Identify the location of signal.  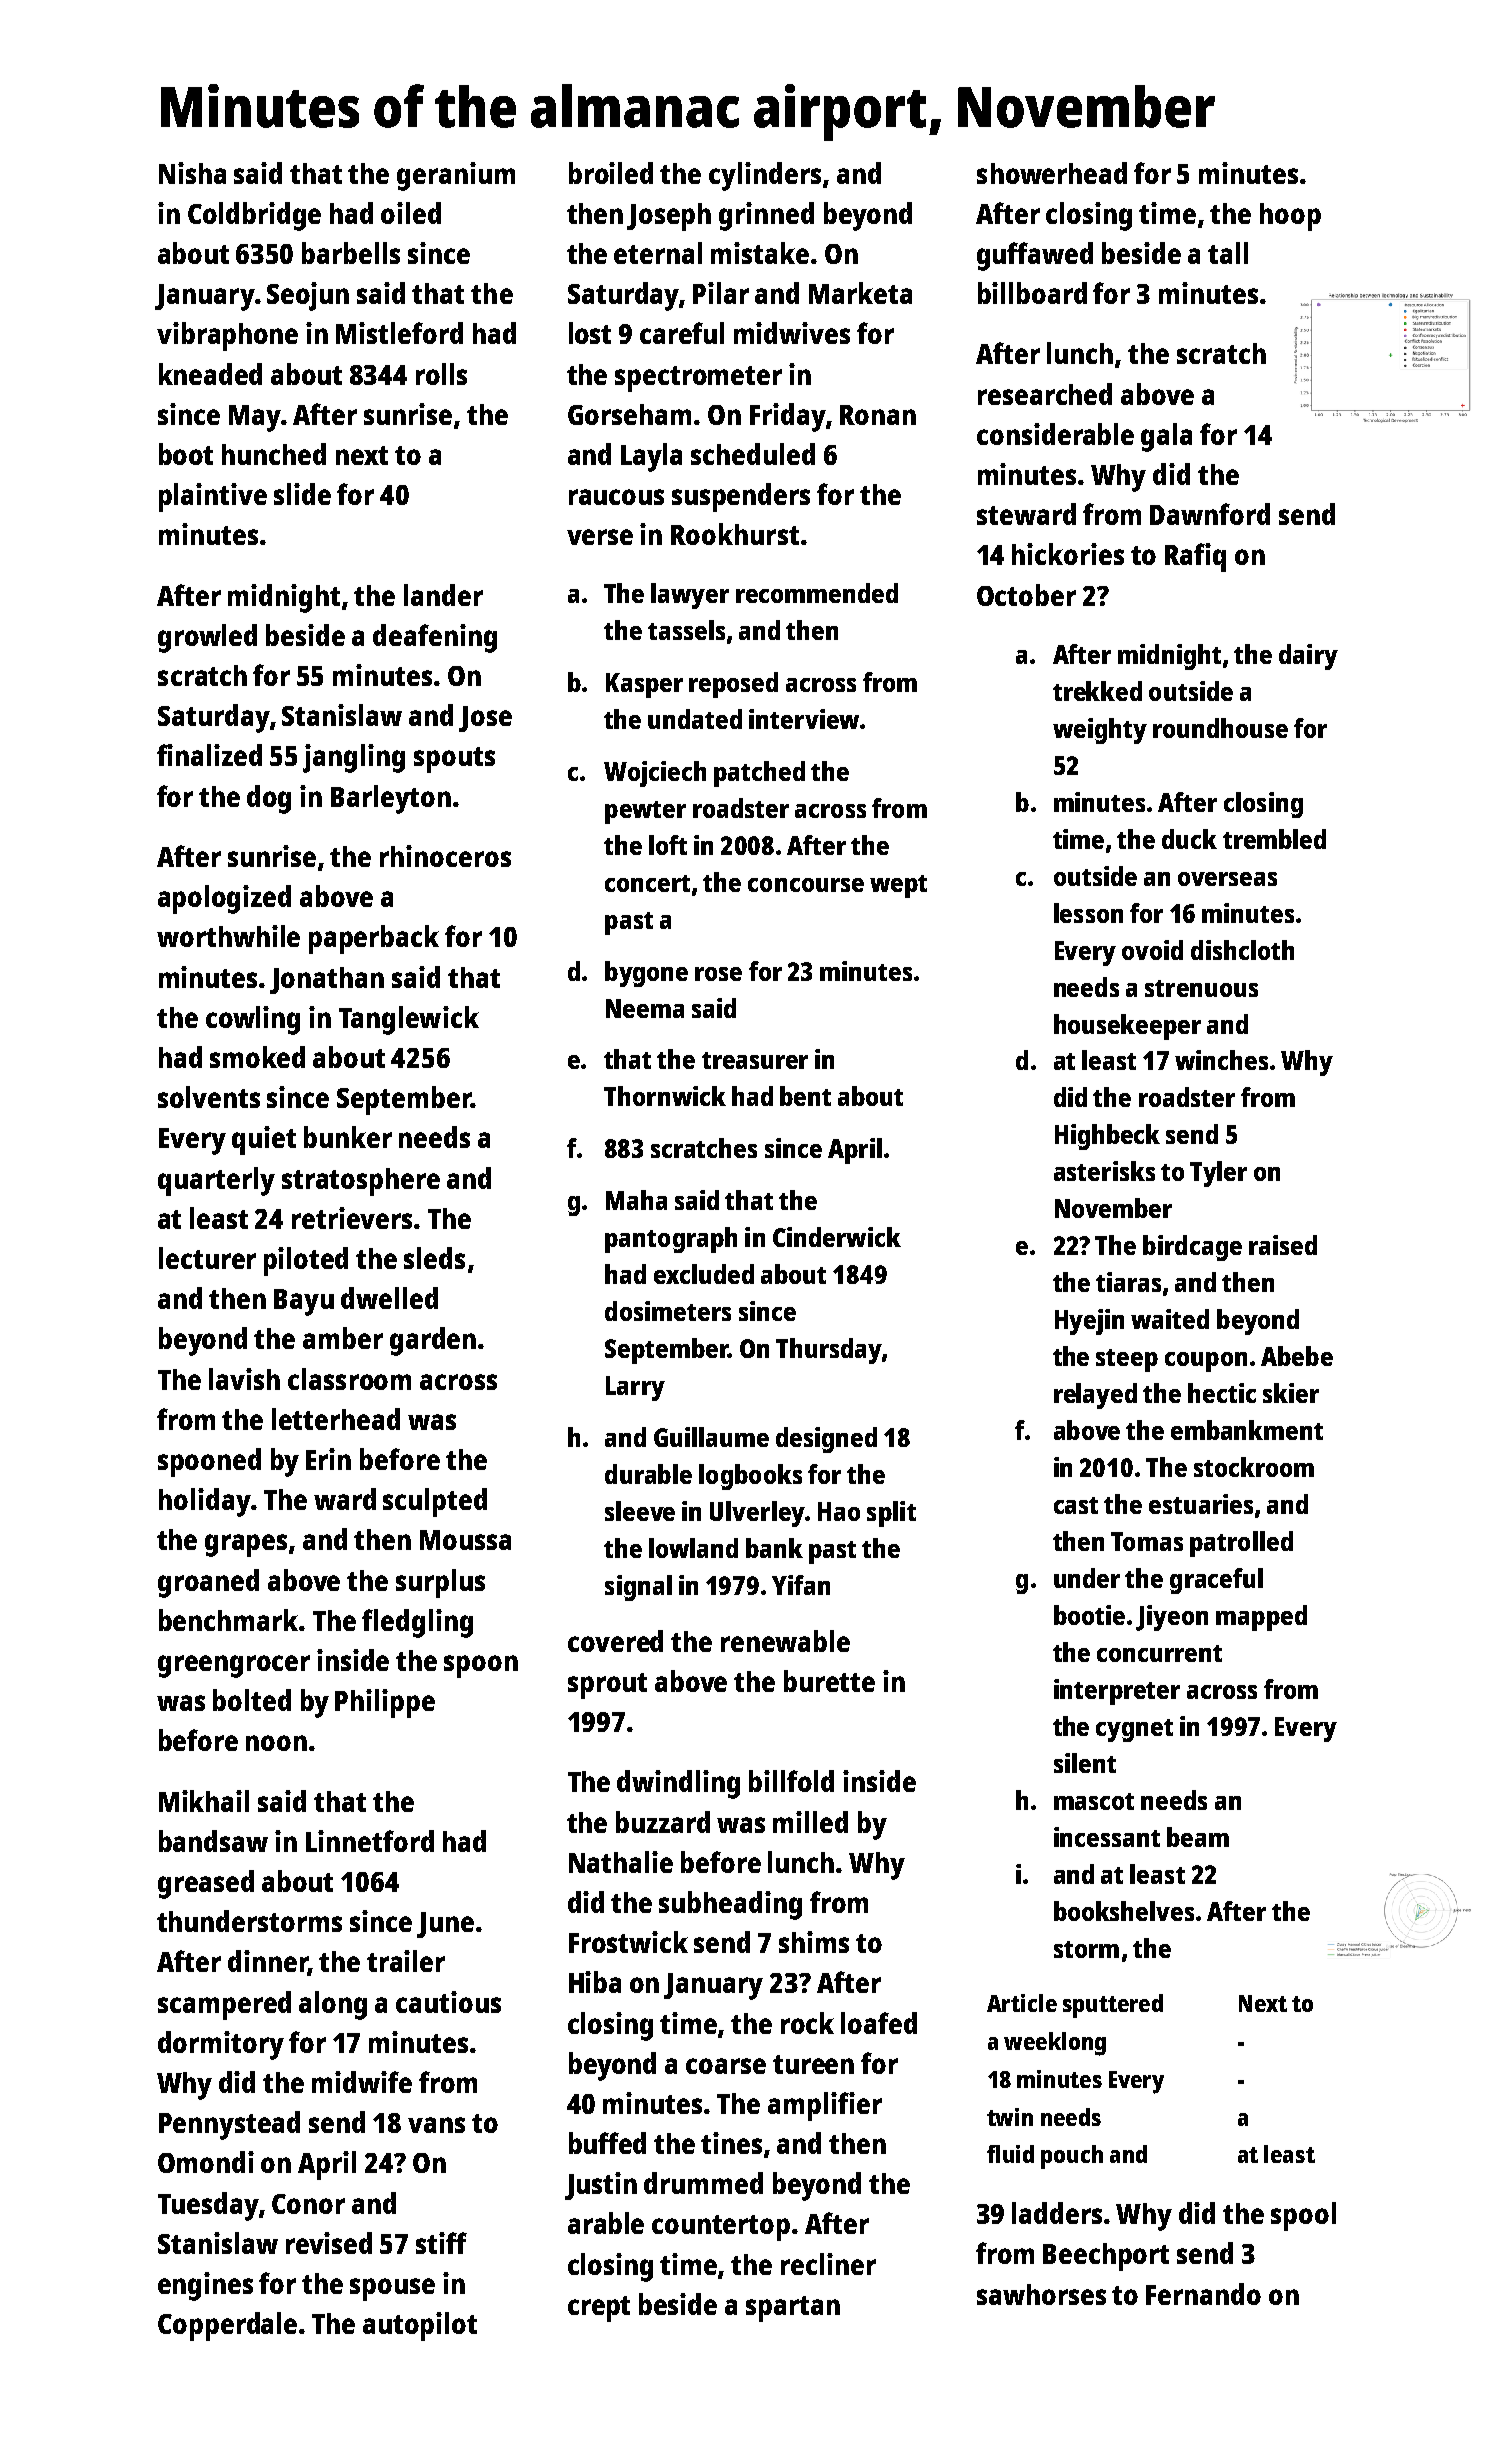
(638, 1588).
